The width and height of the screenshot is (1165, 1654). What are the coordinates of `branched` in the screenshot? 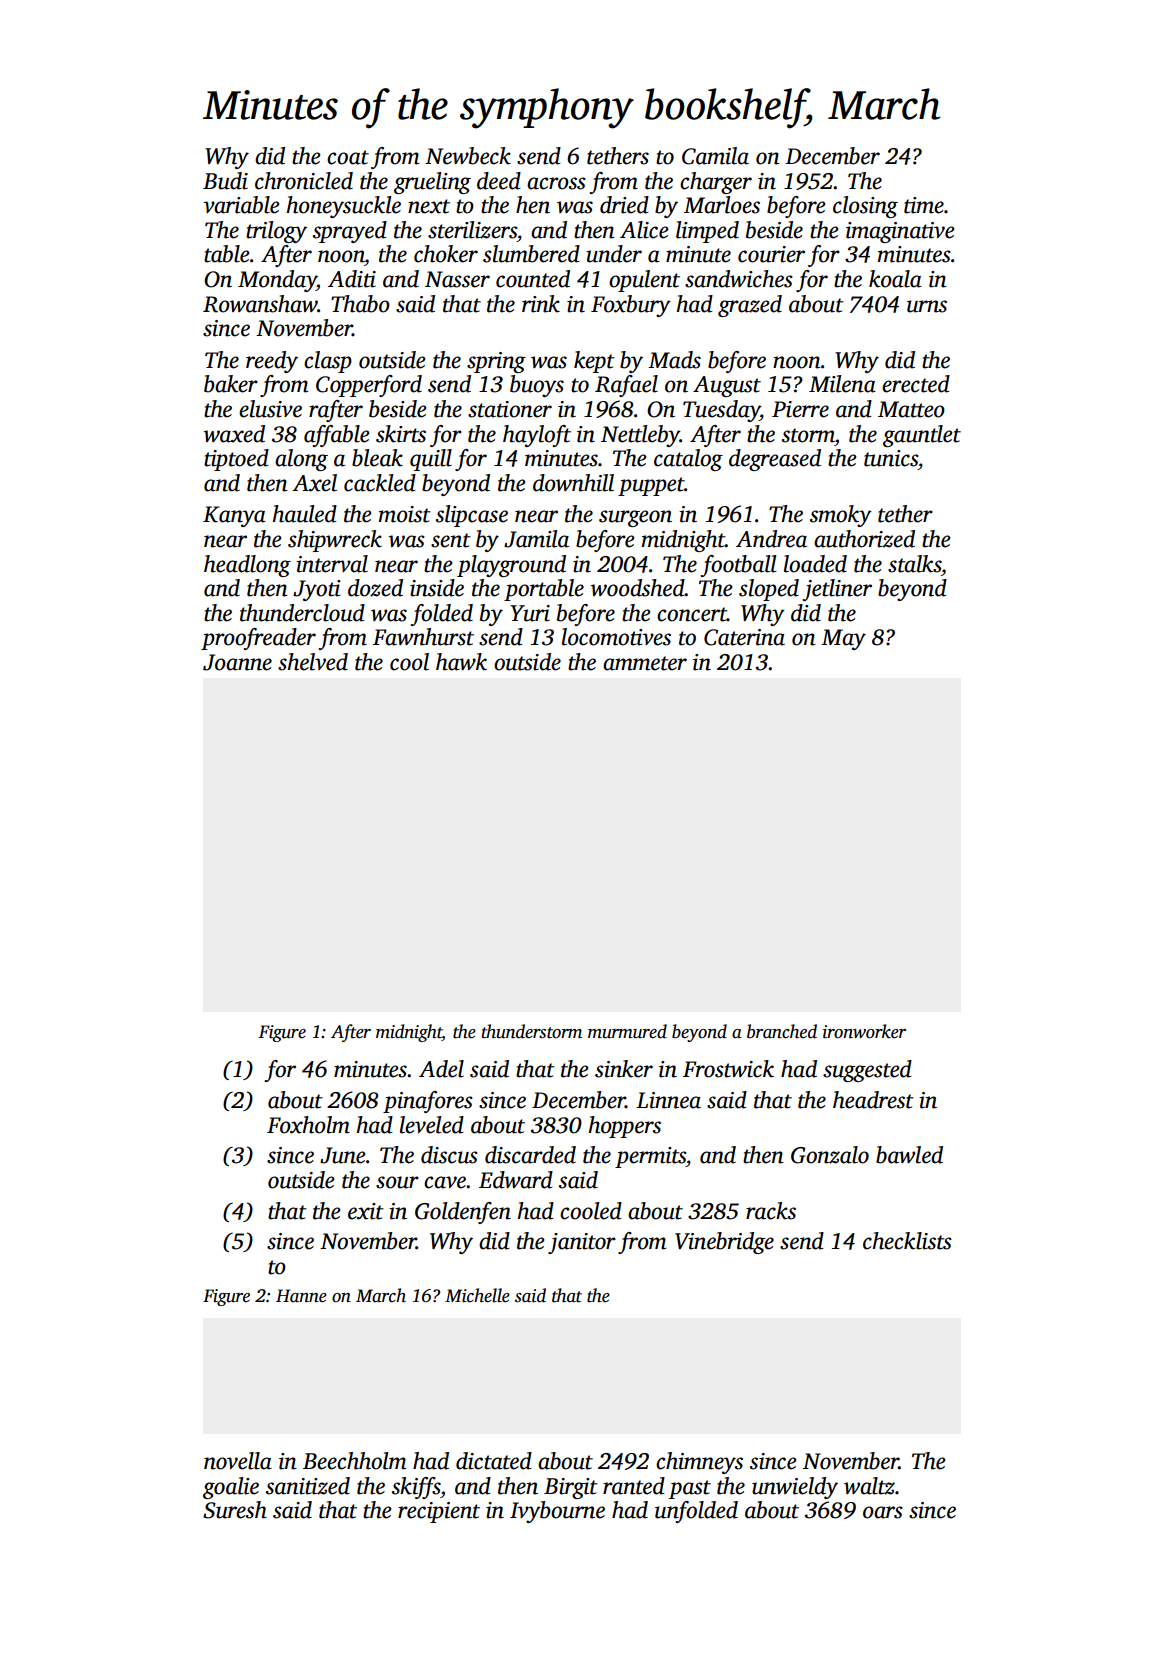 It's located at (782, 1031).
